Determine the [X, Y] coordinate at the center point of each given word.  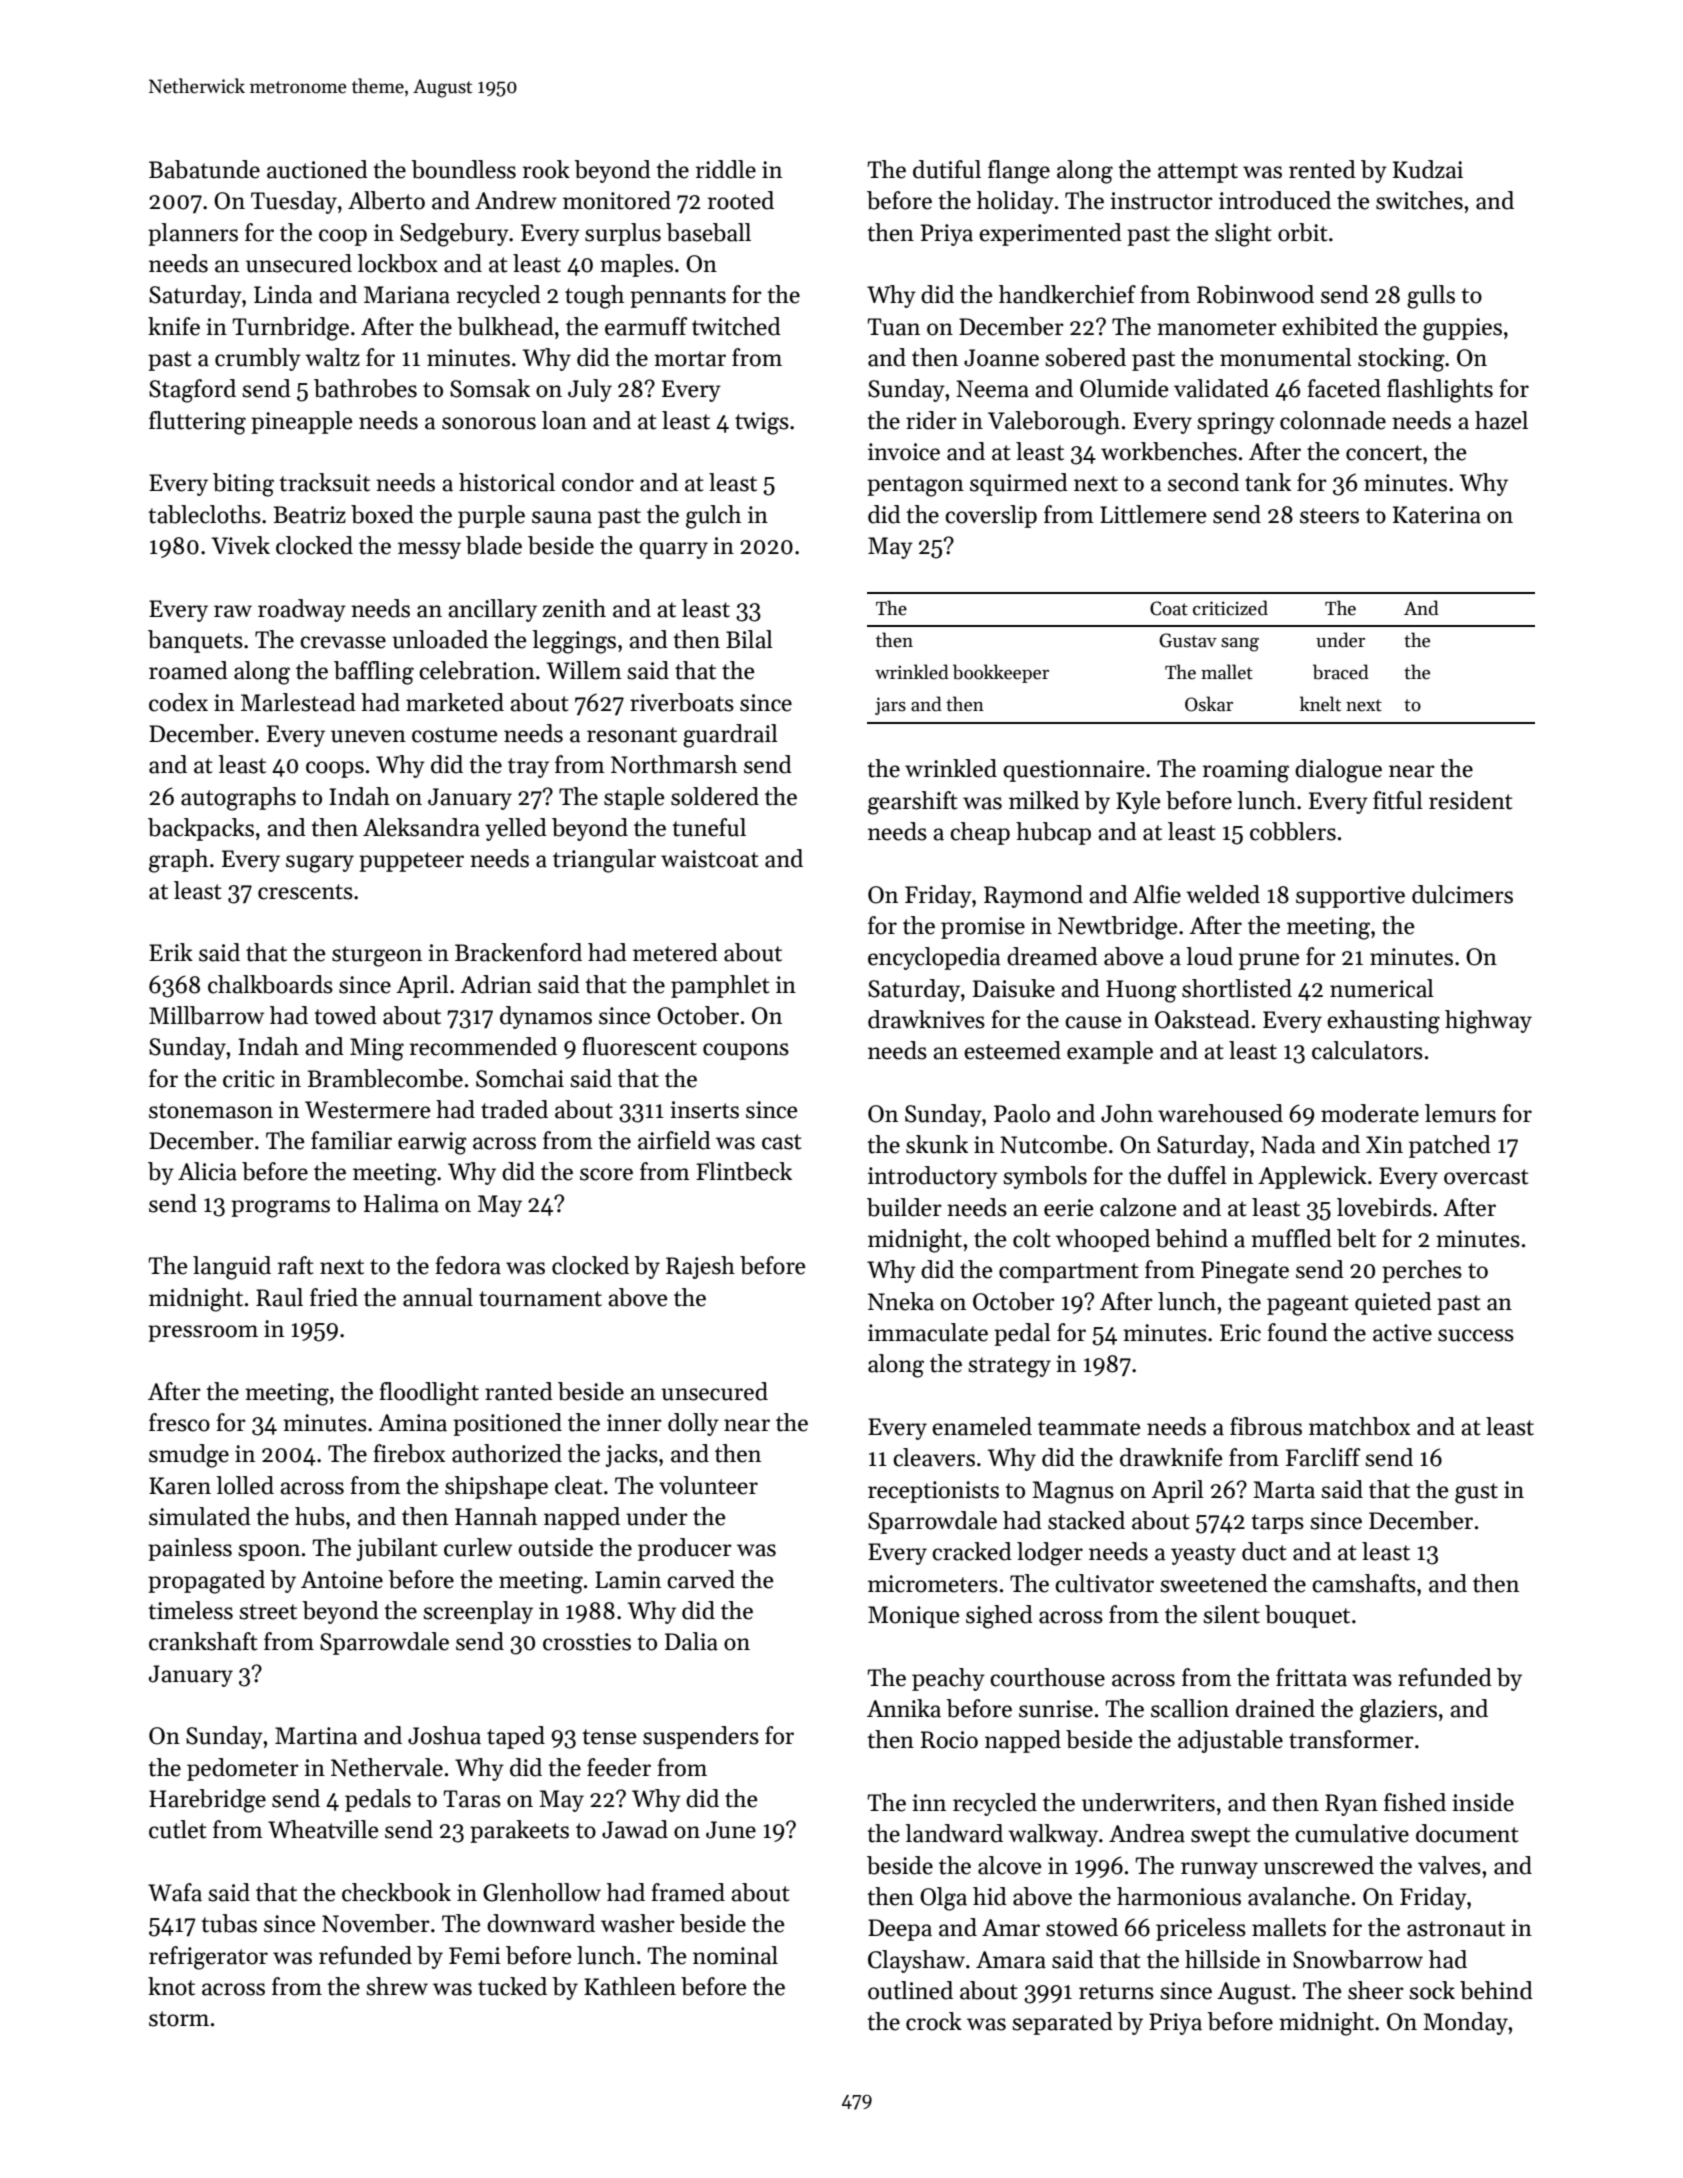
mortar [690, 359]
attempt [1198, 173]
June [731, 1830]
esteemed [1012, 1050]
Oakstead [1202, 1019]
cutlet [178, 1829]
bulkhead [505, 326]
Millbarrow [206, 1015]
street [268, 1612]
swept [1221, 1837]
